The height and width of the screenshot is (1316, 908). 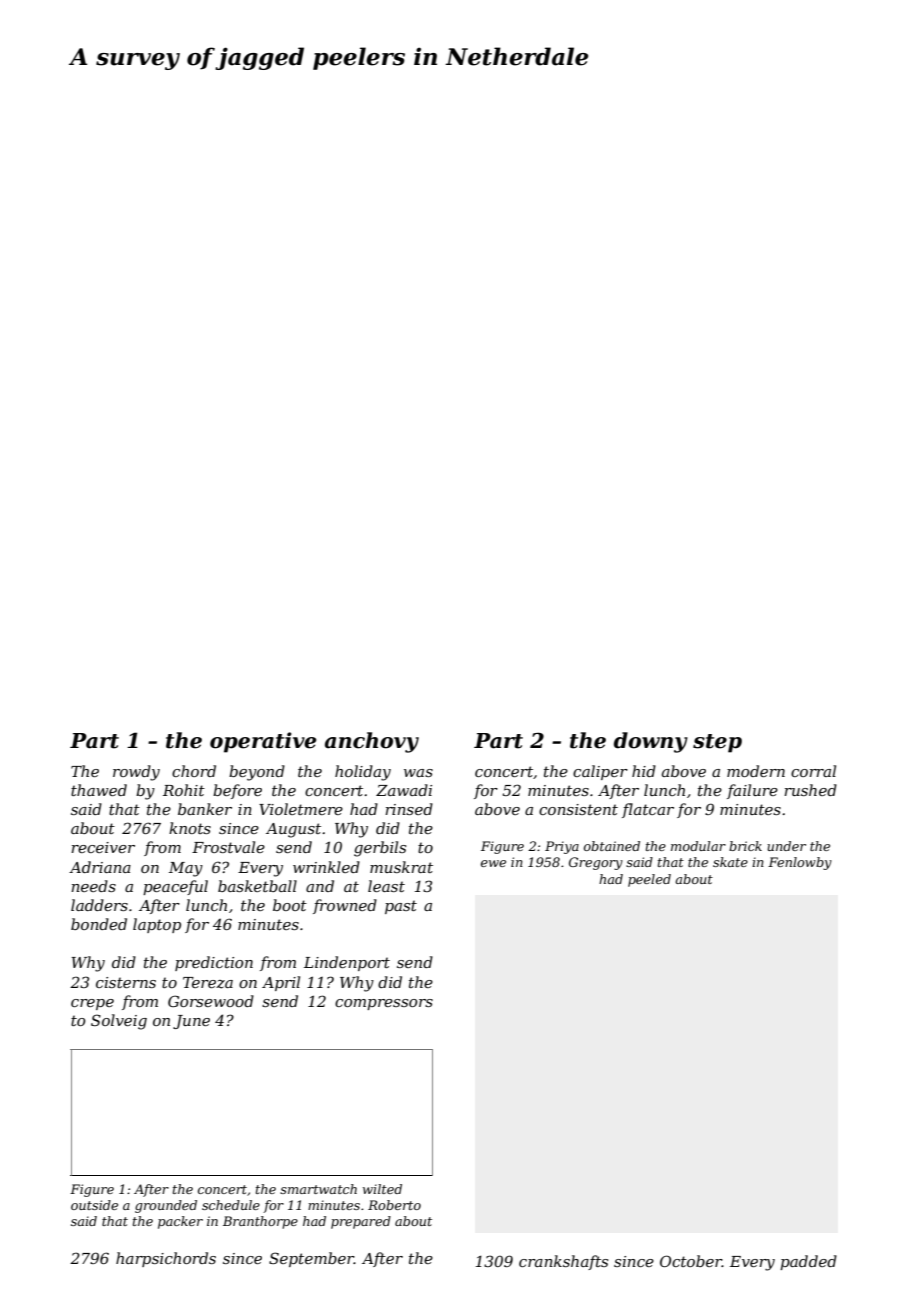 I want to click on peeled, so click(x=649, y=880).
